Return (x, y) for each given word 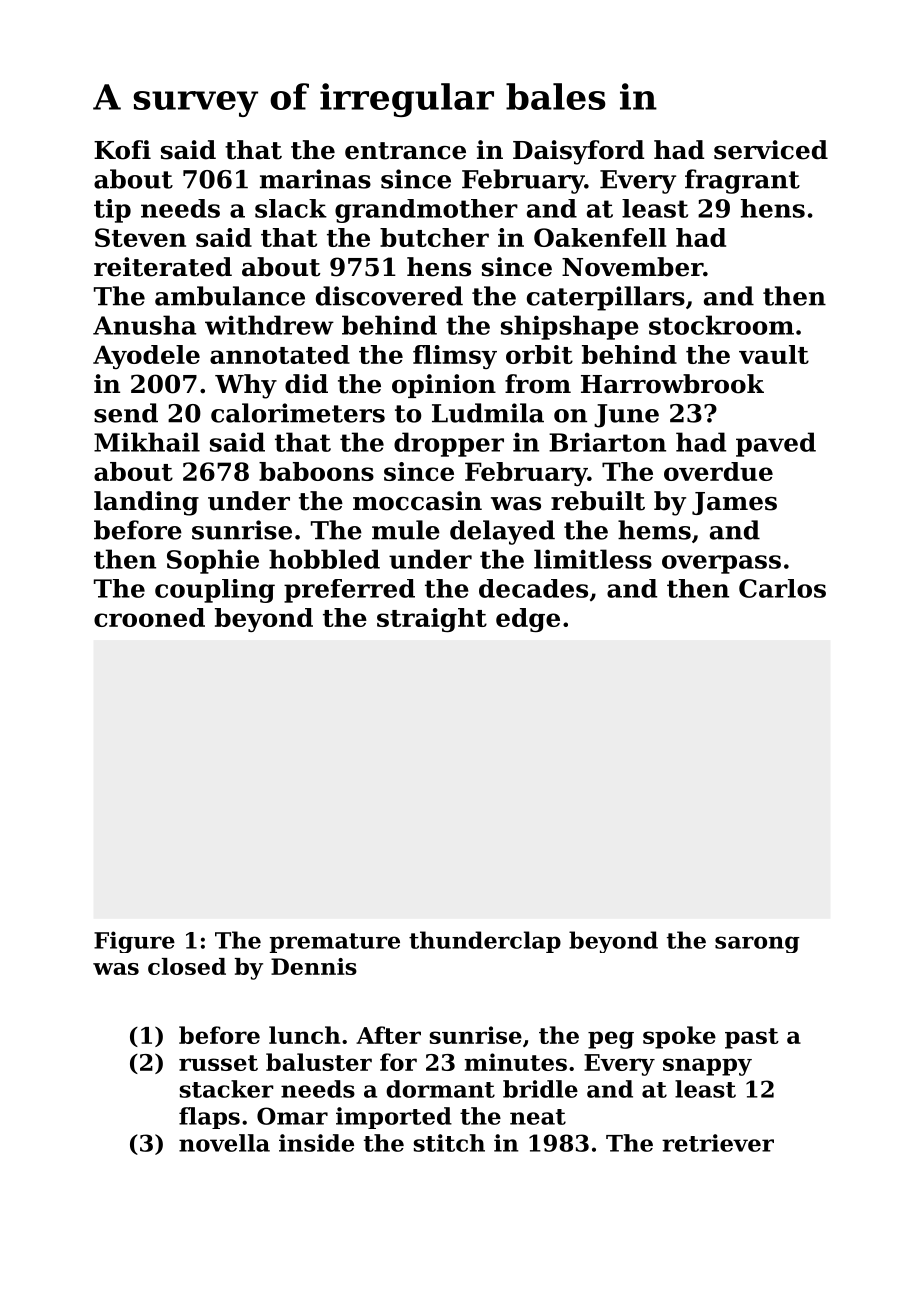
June (626, 416)
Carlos (782, 588)
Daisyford (579, 152)
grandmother (426, 211)
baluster (319, 1062)
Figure (134, 942)
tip (112, 211)
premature (335, 943)
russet (218, 1063)
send (126, 413)
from (538, 384)
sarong (757, 944)
